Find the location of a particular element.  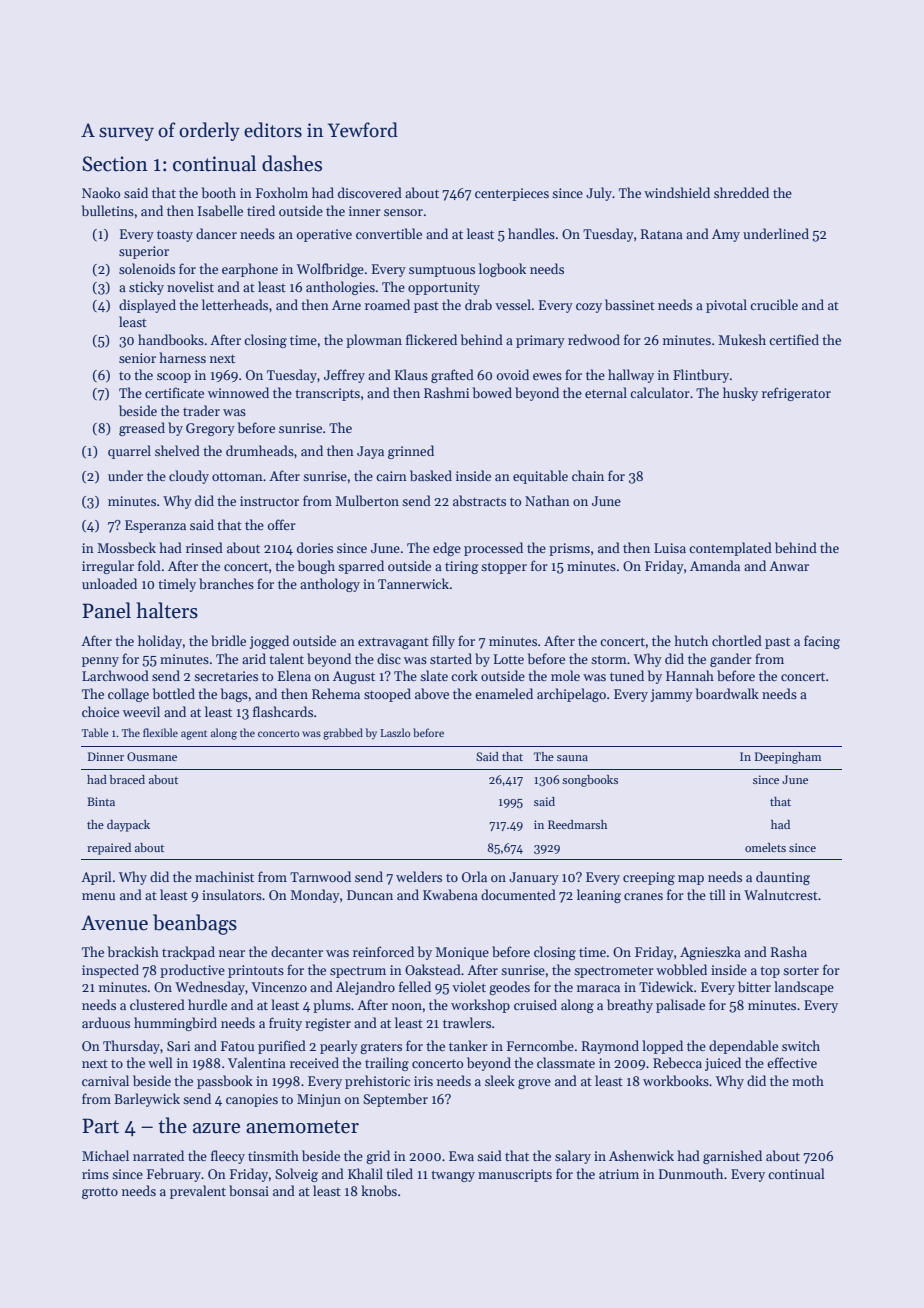

January is located at coordinates (534, 878).
